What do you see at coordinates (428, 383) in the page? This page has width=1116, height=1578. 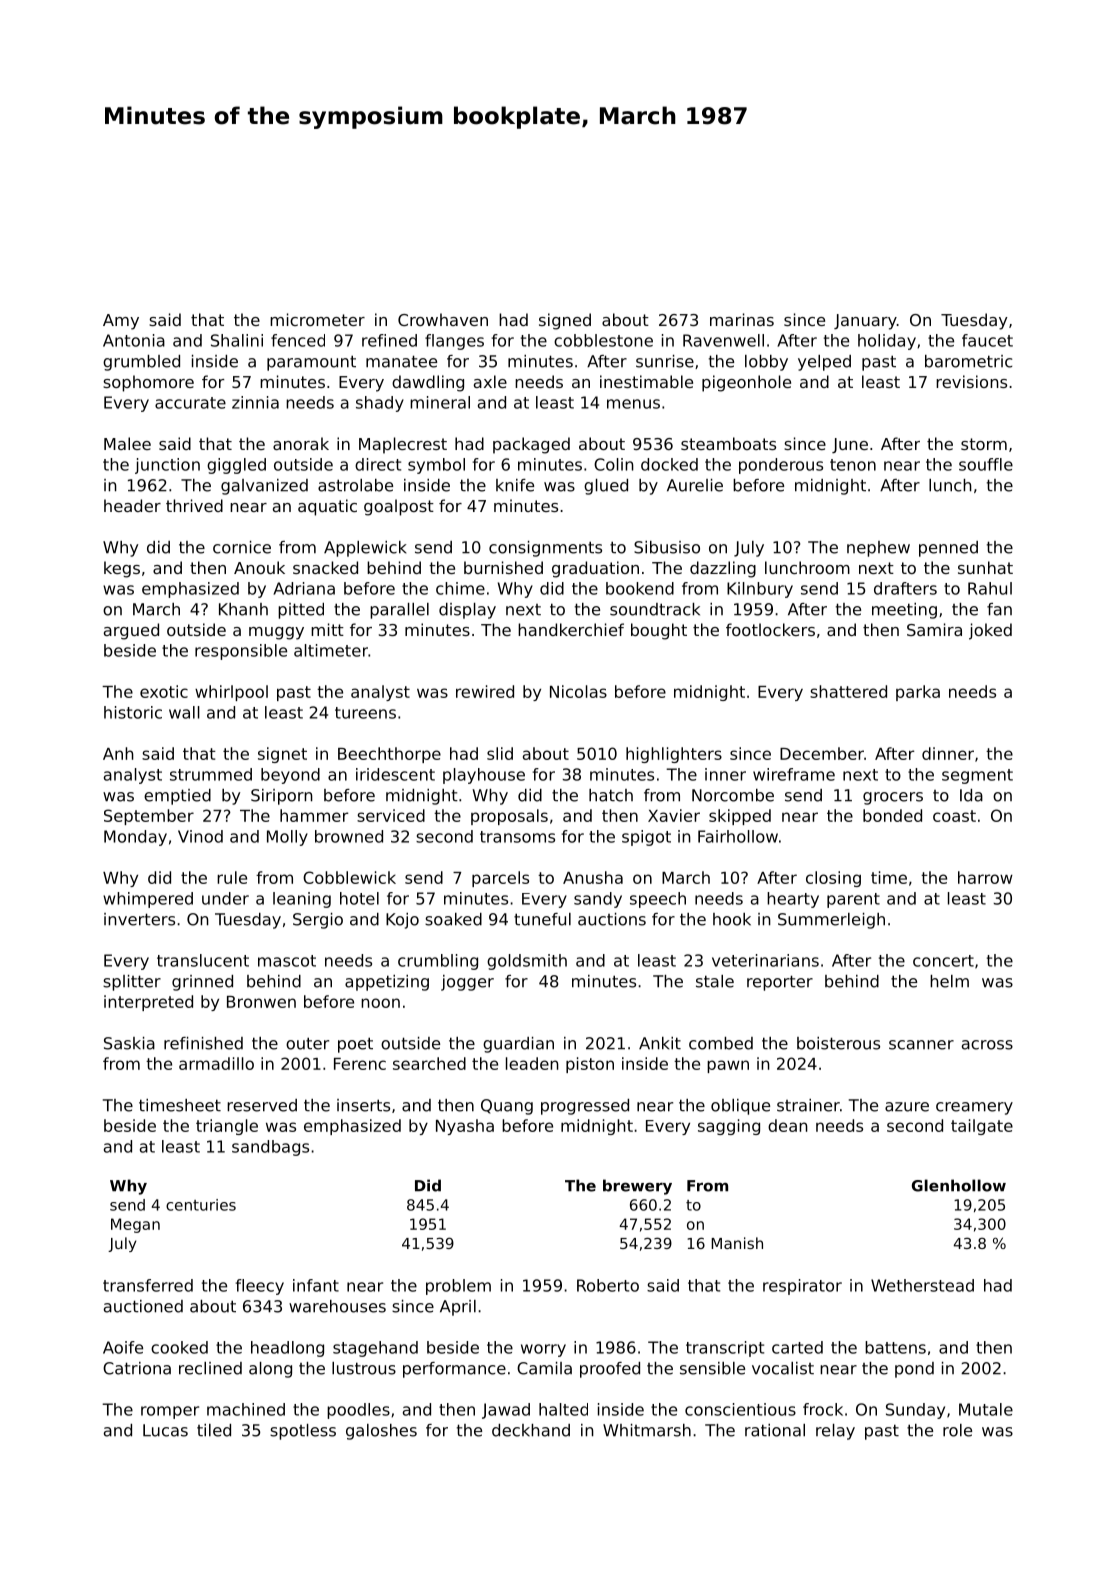 I see `dawdling` at bounding box center [428, 383].
